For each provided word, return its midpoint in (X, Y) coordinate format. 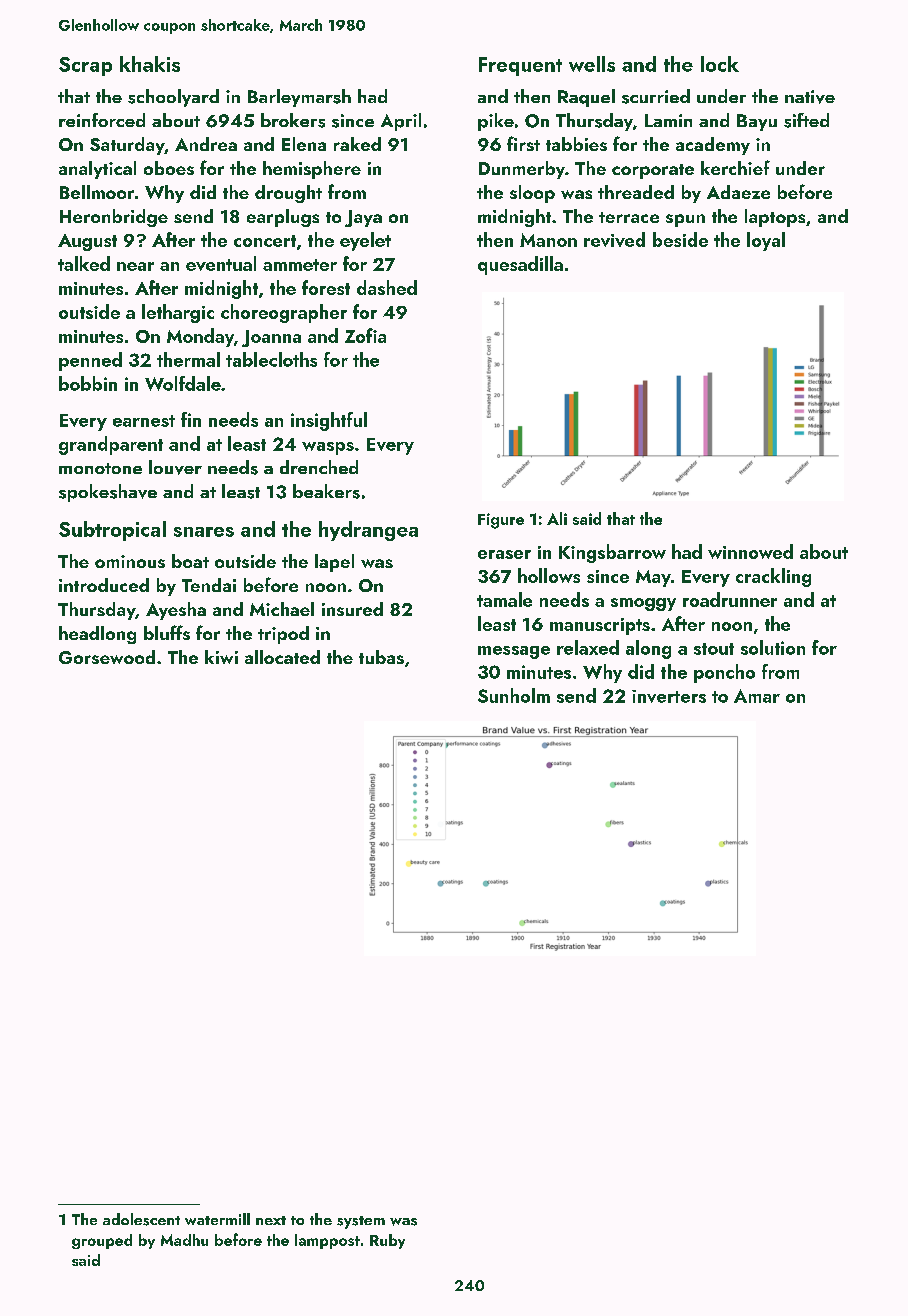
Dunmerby (522, 170)
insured (352, 609)
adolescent (141, 1219)
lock (720, 64)
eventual (221, 263)
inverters (669, 696)
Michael (282, 609)
